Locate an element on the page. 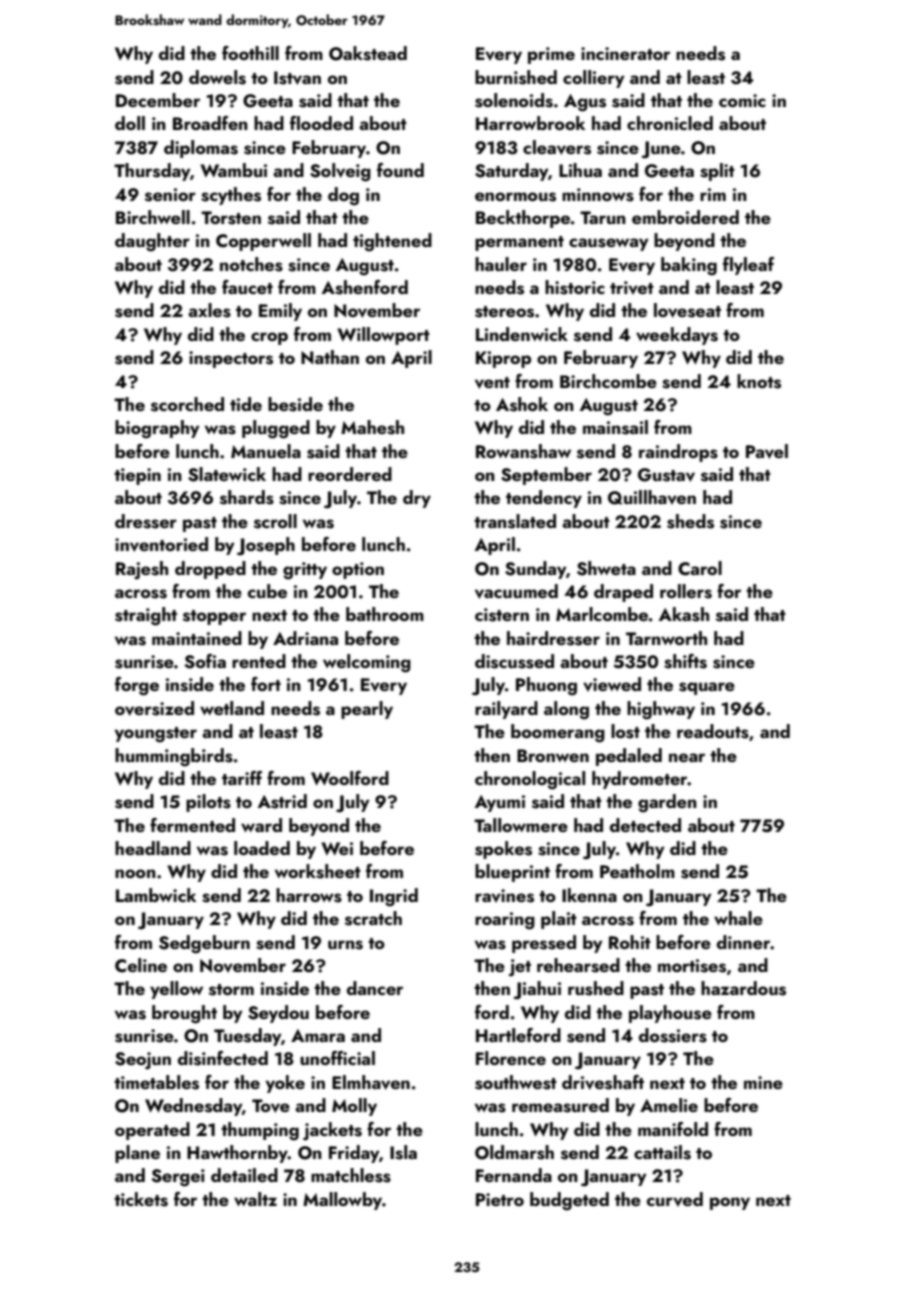 The height and width of the page is (1316, 908). hazardous is located at coordinates (743, 988).
